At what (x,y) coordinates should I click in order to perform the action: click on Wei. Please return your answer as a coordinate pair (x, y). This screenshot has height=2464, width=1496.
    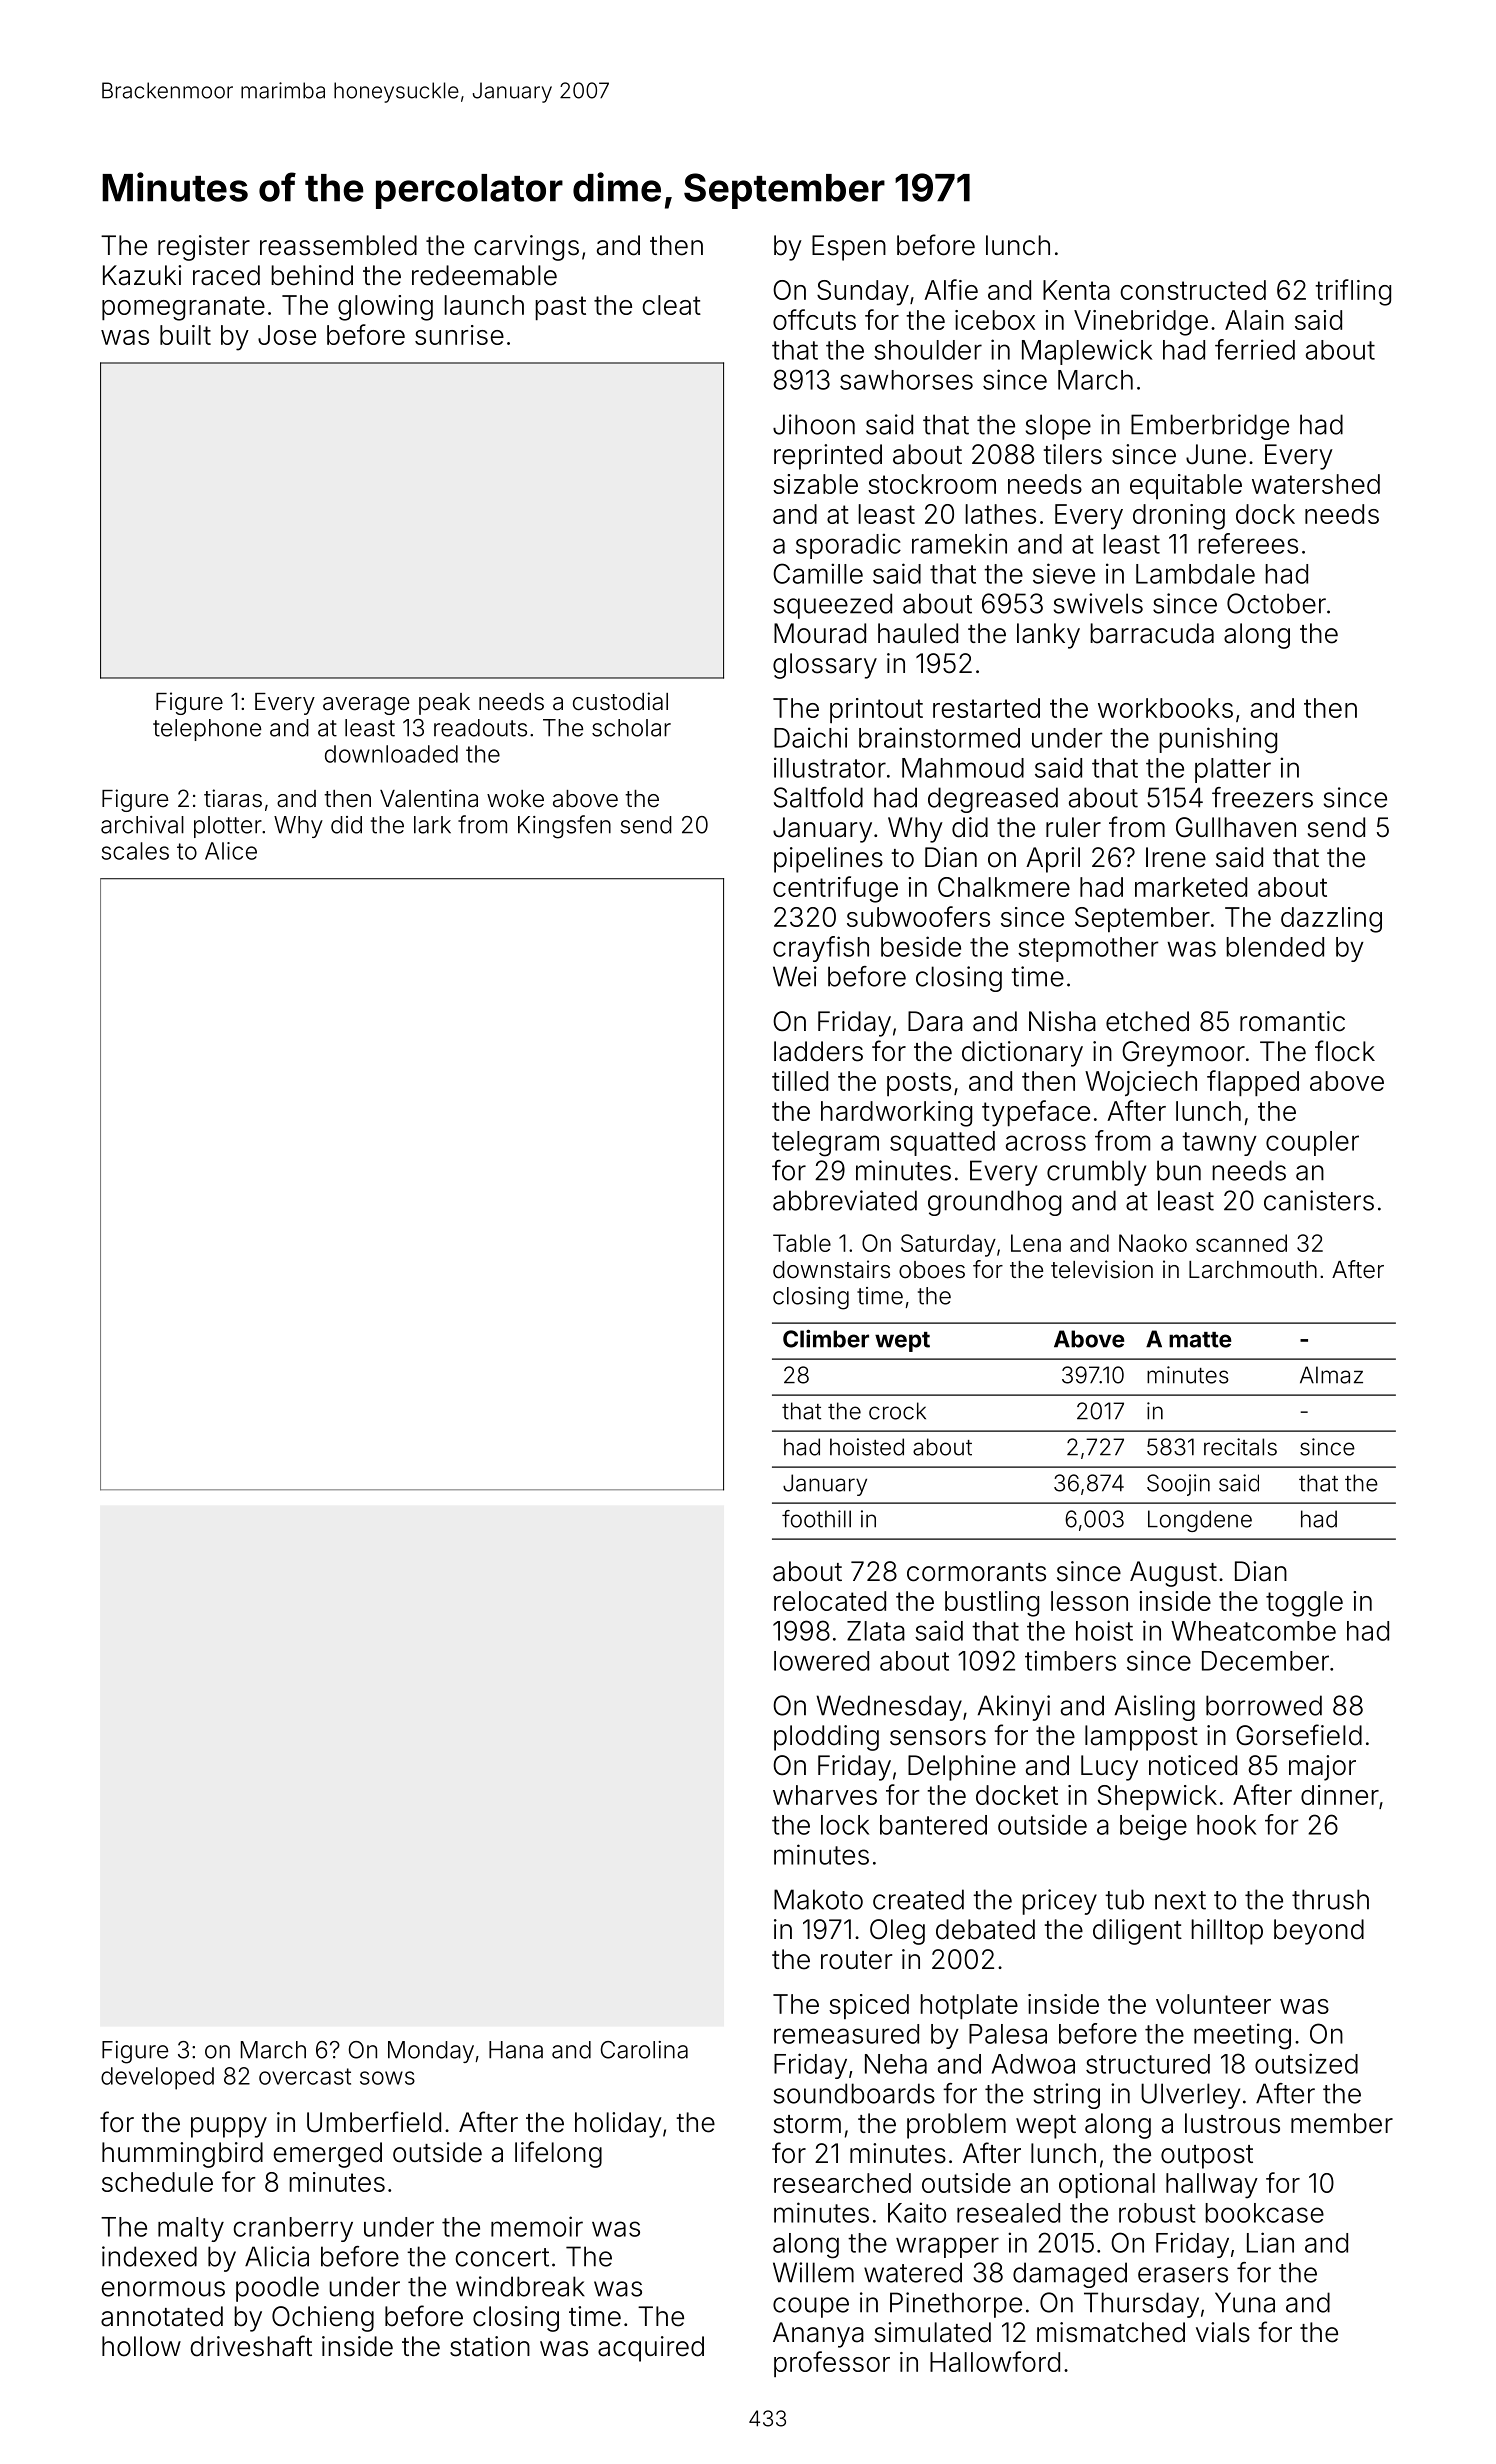
    Looking at the image, I should click on (795, 976).
